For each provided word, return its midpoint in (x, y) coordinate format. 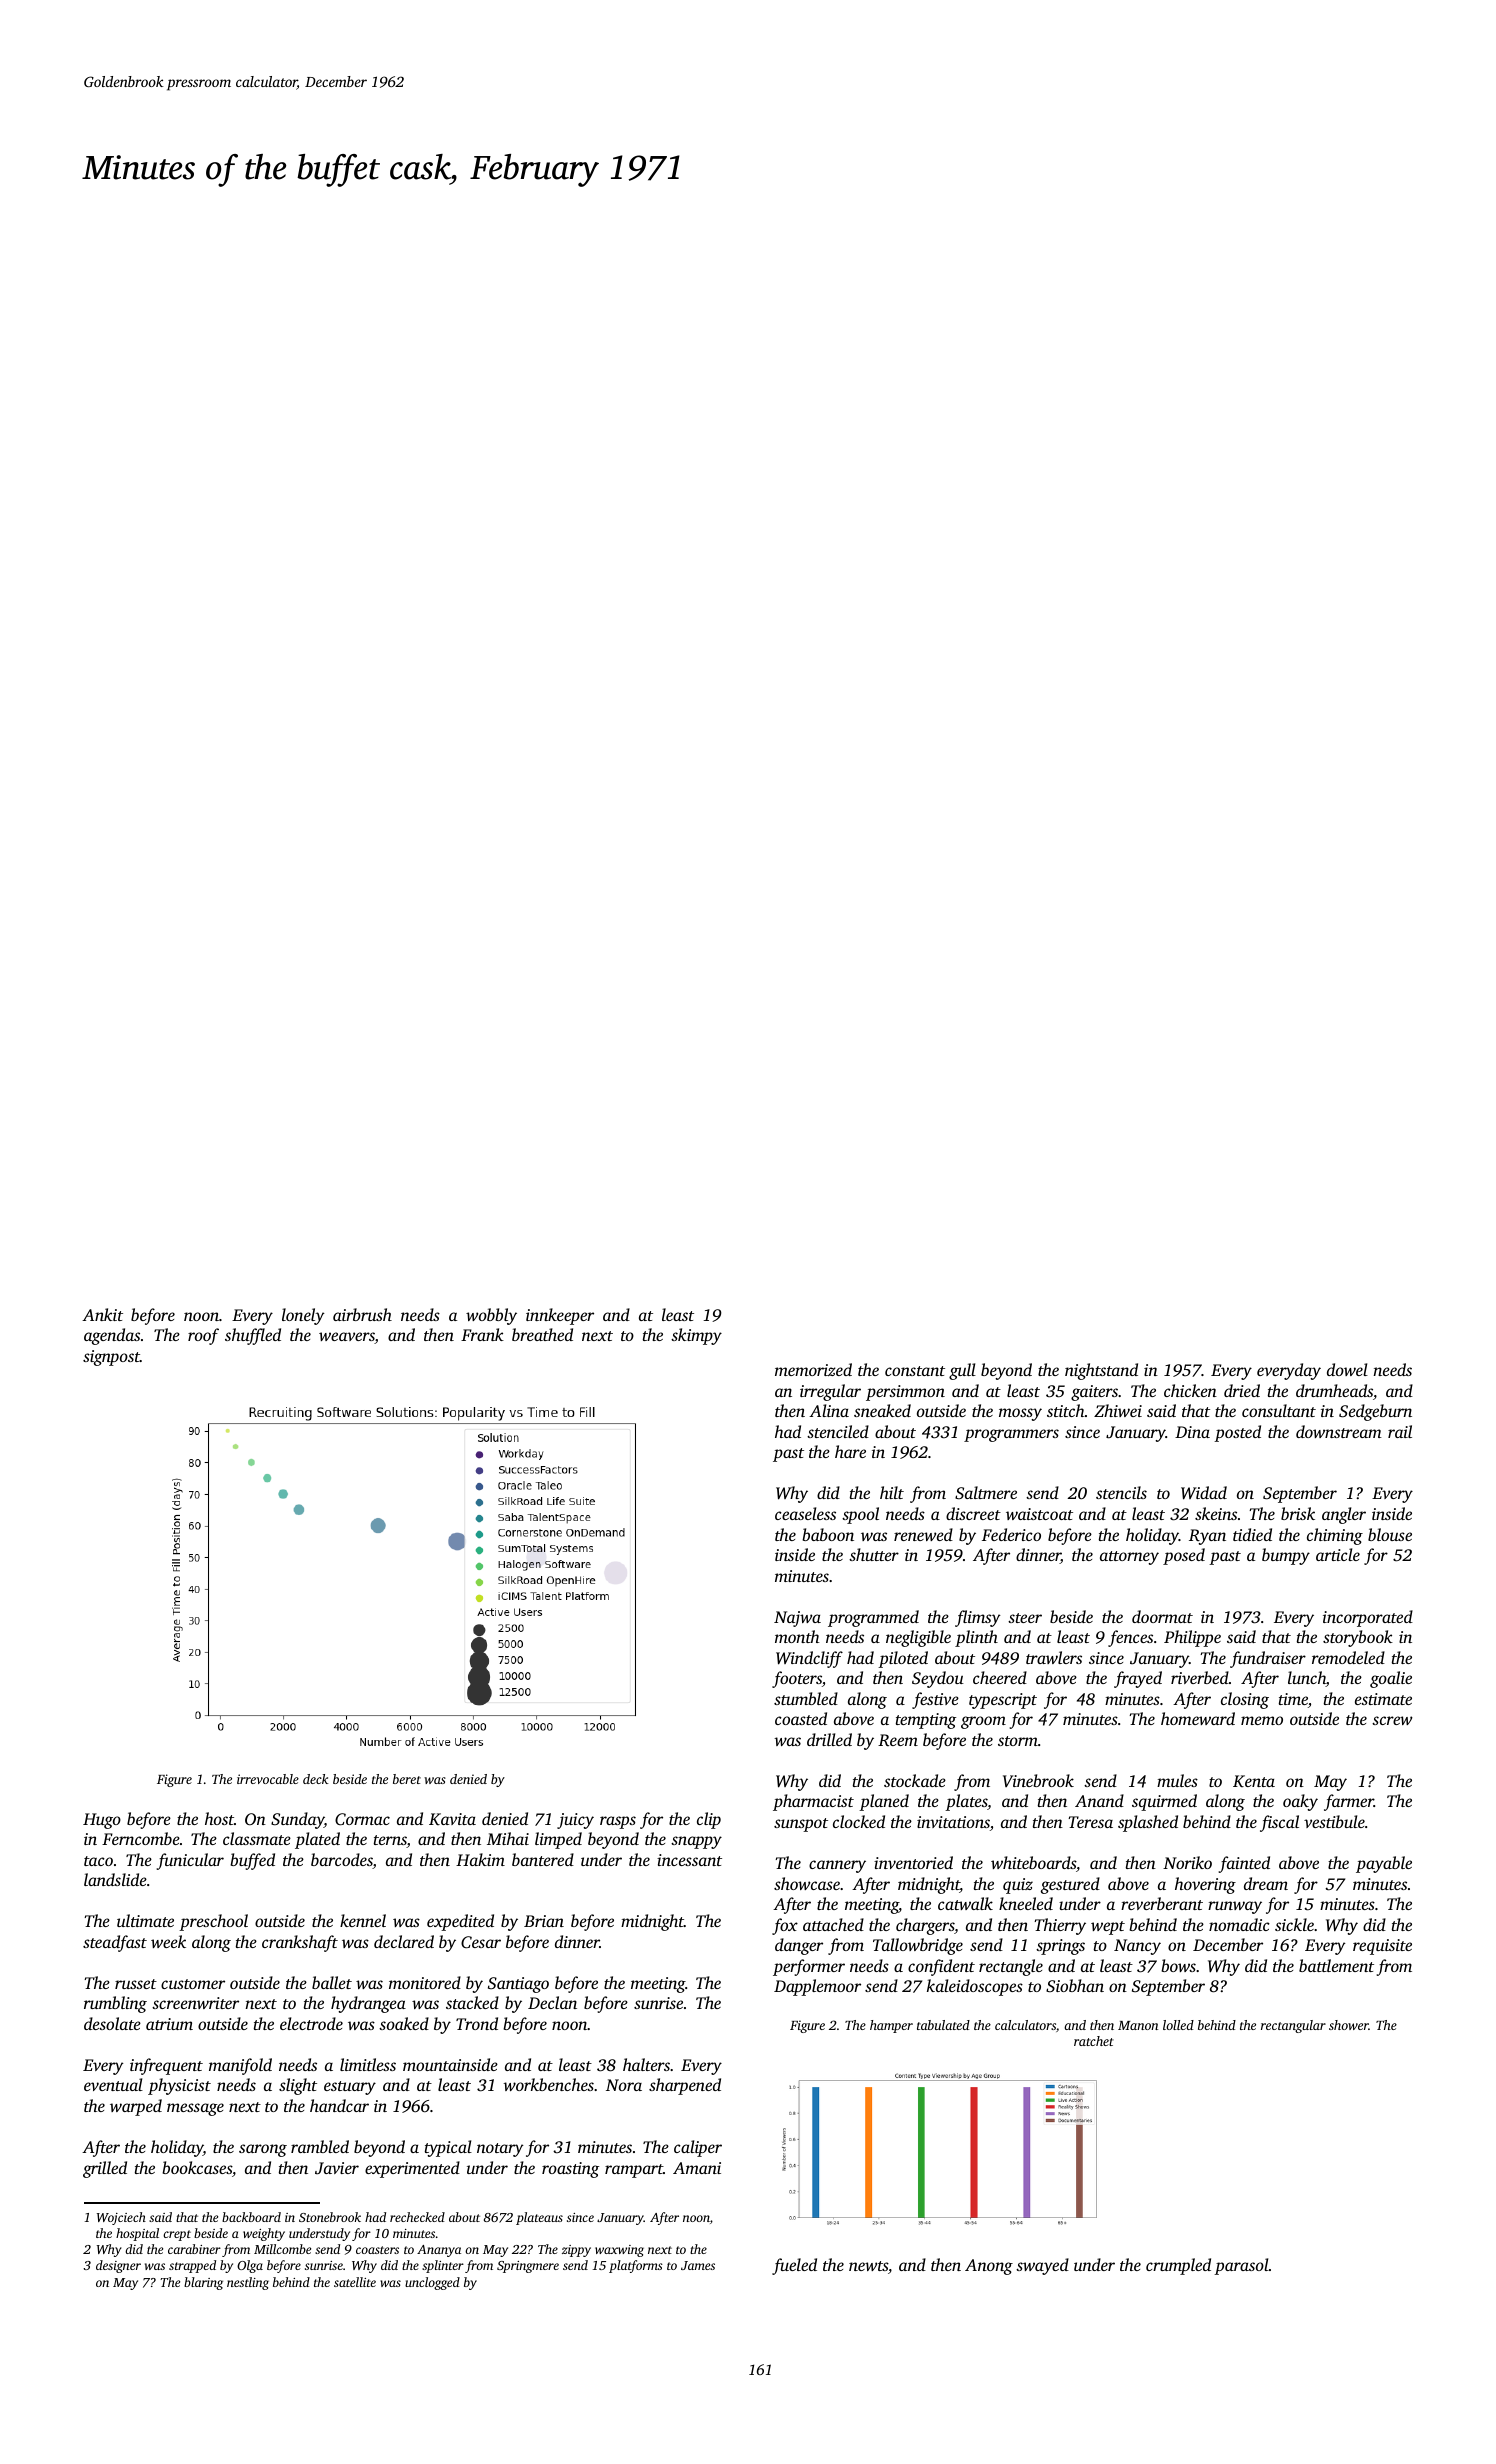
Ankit (102, 1314)
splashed (1148, 1823)
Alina (829, 1410)
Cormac (362, 1819)
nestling (248, 2283)
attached (833, 1924)
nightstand (1101, 1371)
